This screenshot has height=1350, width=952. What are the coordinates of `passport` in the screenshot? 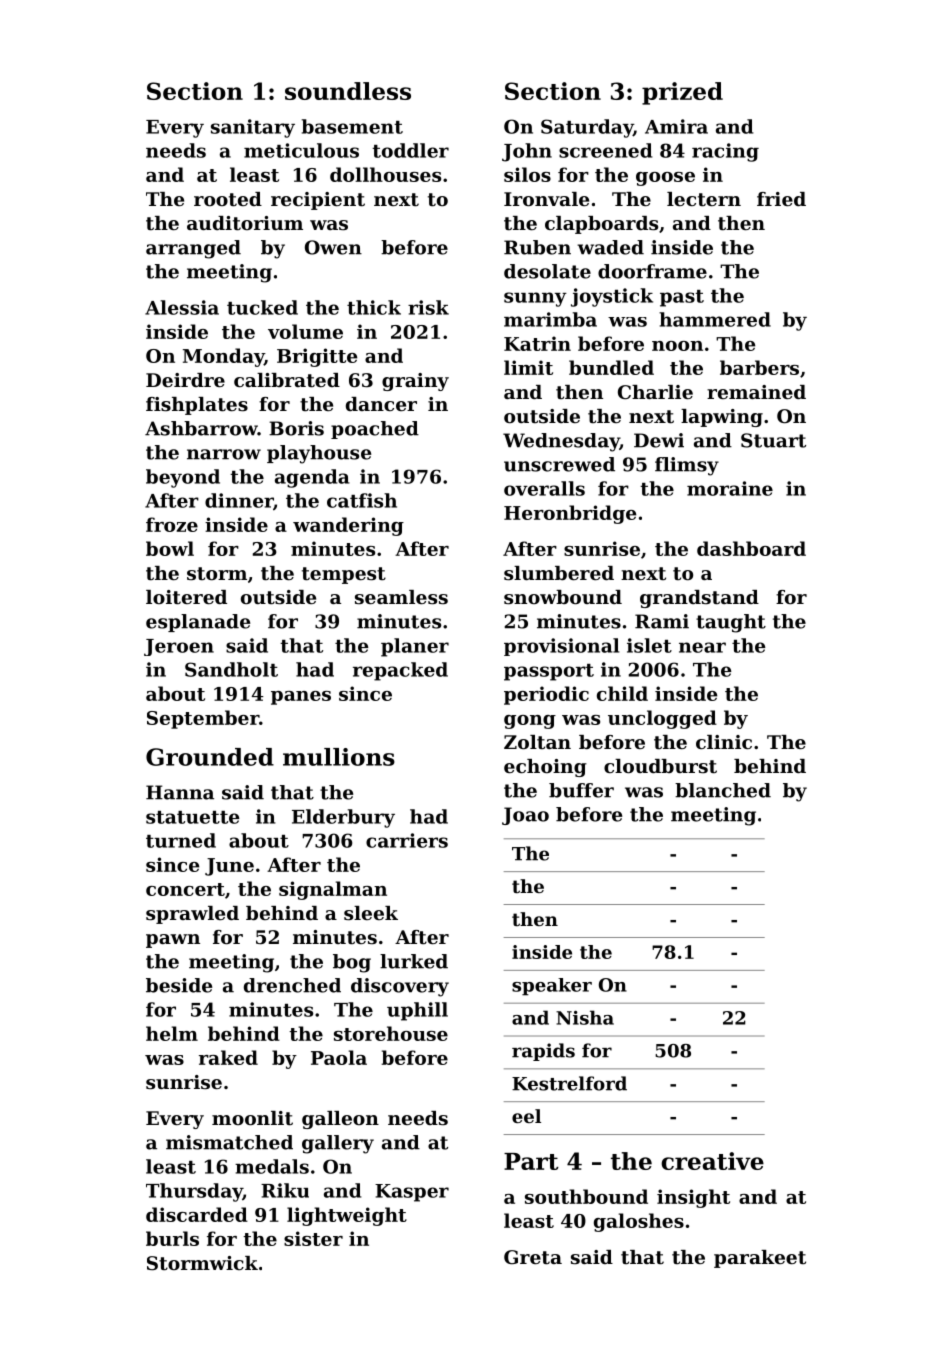 It's located at (549, 672).
